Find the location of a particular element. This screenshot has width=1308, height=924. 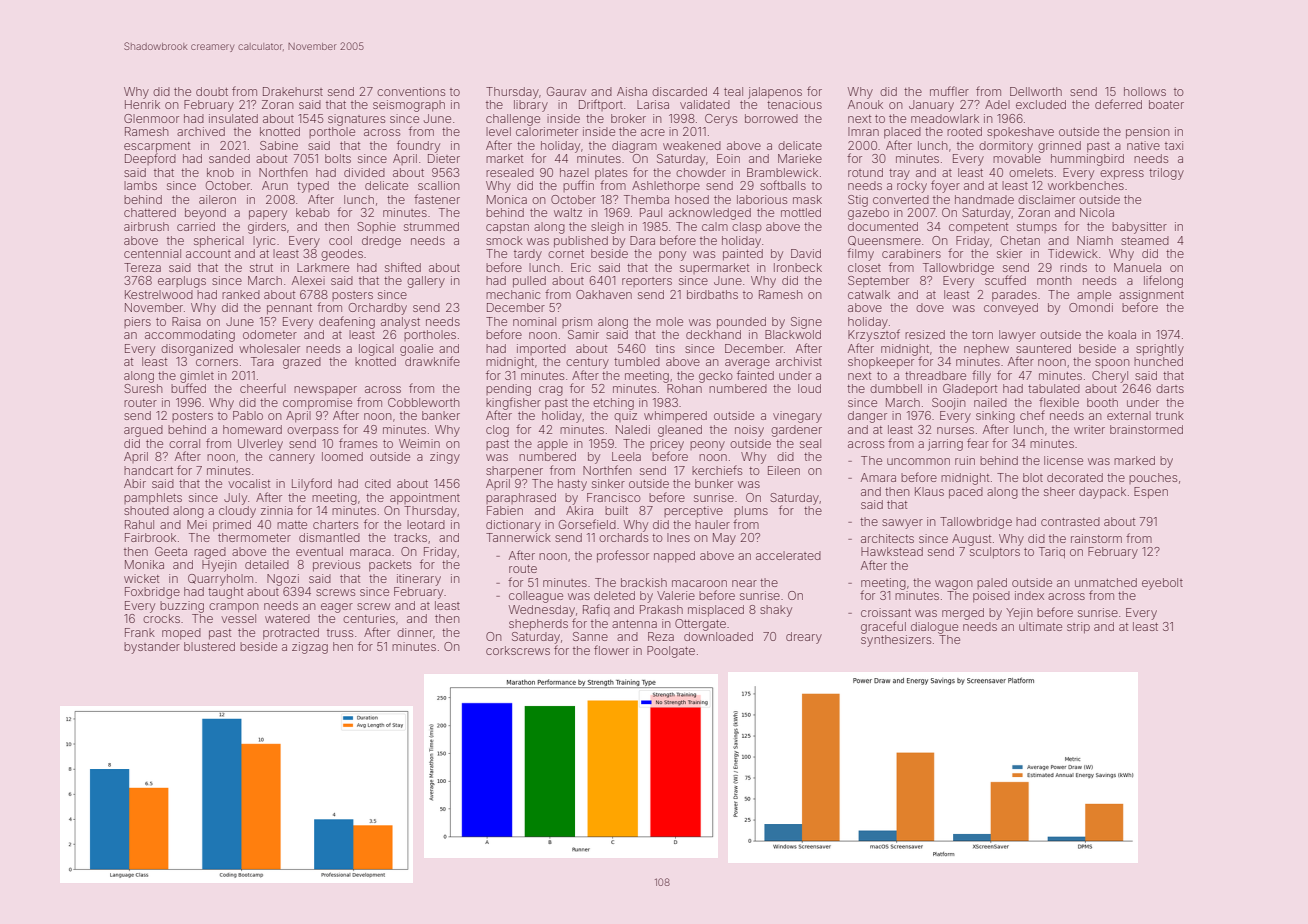

muffler is located at coordinates (949, 91).
